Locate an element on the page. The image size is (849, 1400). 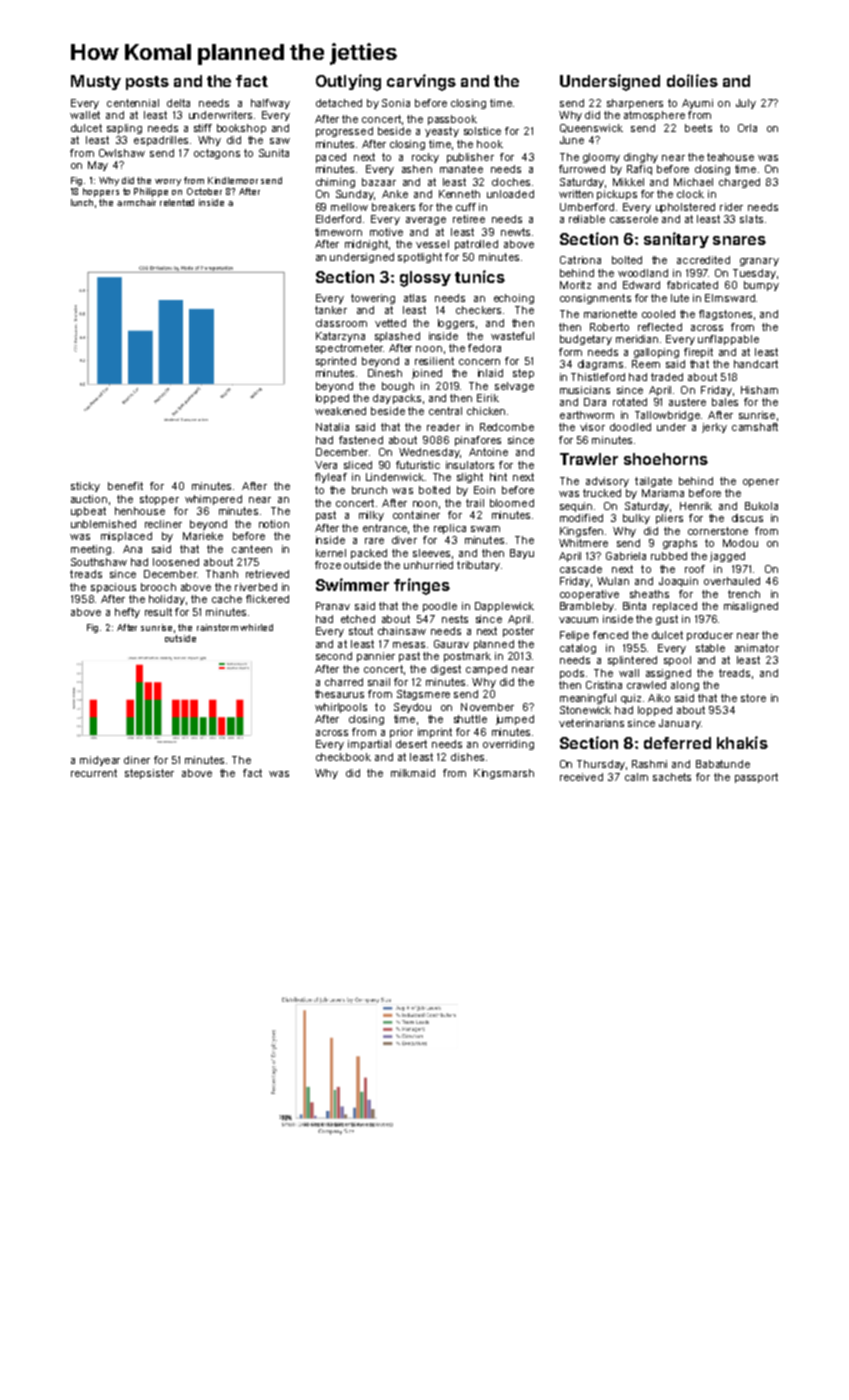
Outlying is located at coordinates (348, 82).
